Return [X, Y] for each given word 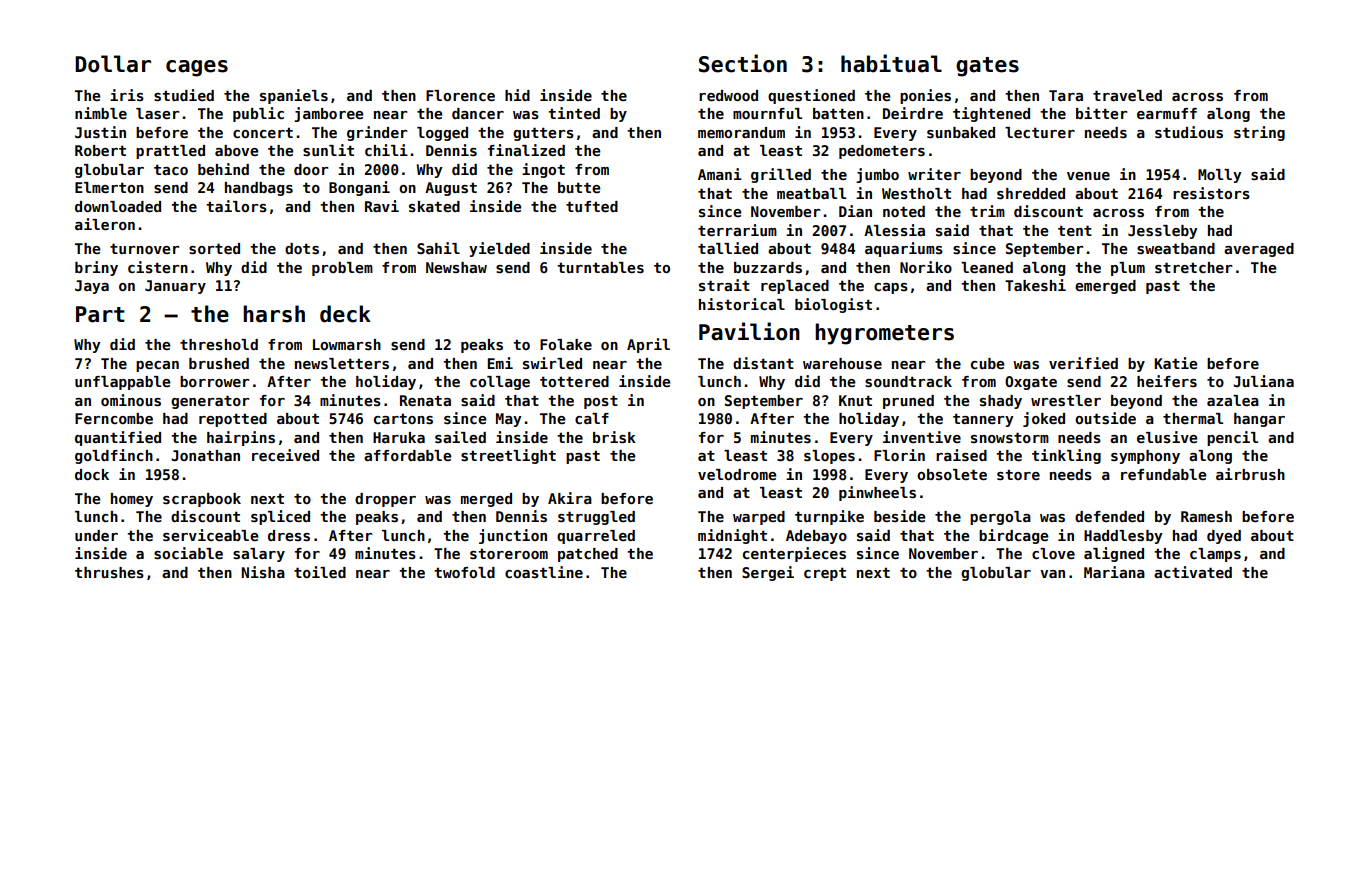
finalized [526, 150]
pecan [157, 366]
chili [386, 150]
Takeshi [1035, 285]
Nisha [263, 572]
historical [742, 304]
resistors [1211, 193]
